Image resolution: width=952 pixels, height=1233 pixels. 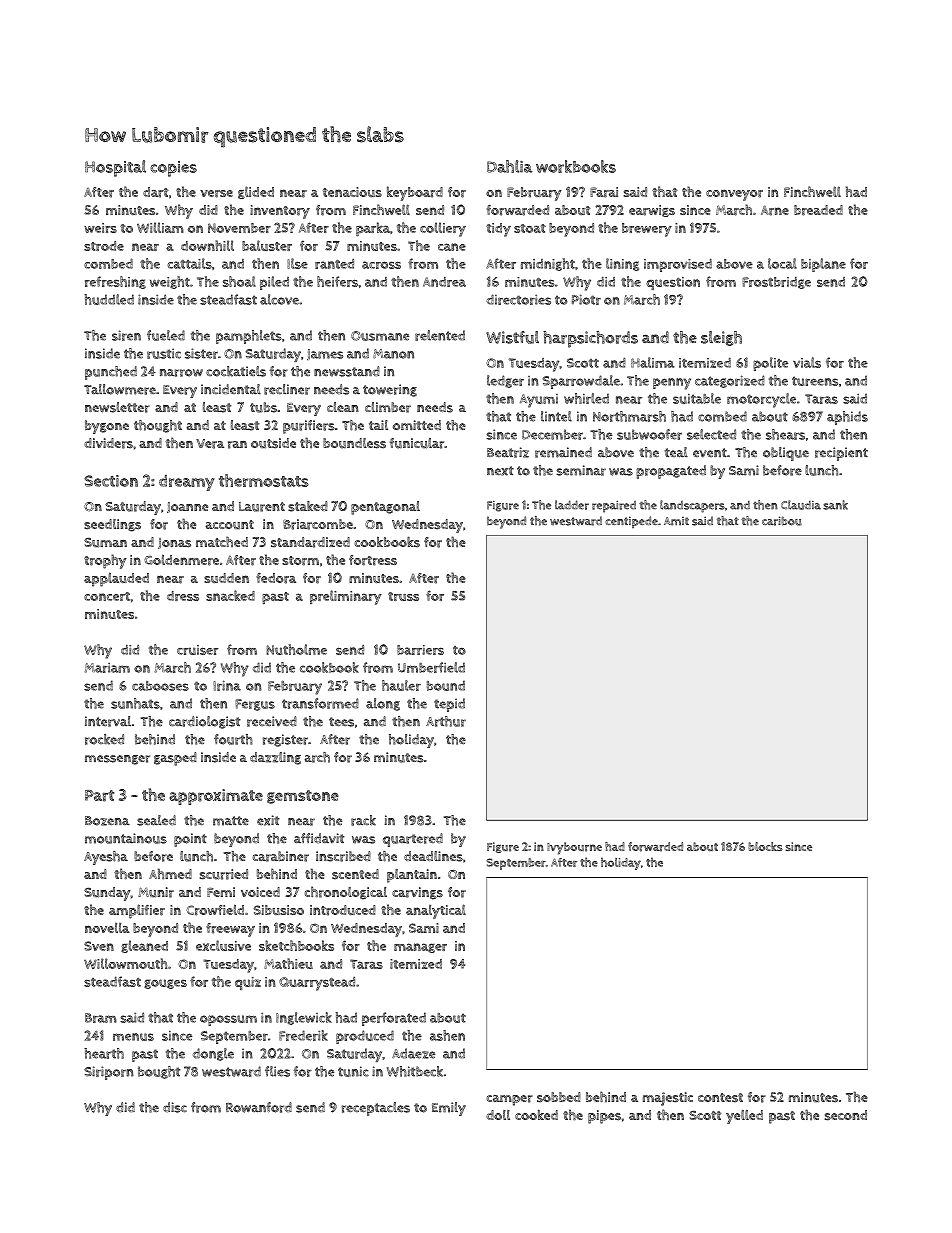 I want to click on register, so click(x=285, y=740).
